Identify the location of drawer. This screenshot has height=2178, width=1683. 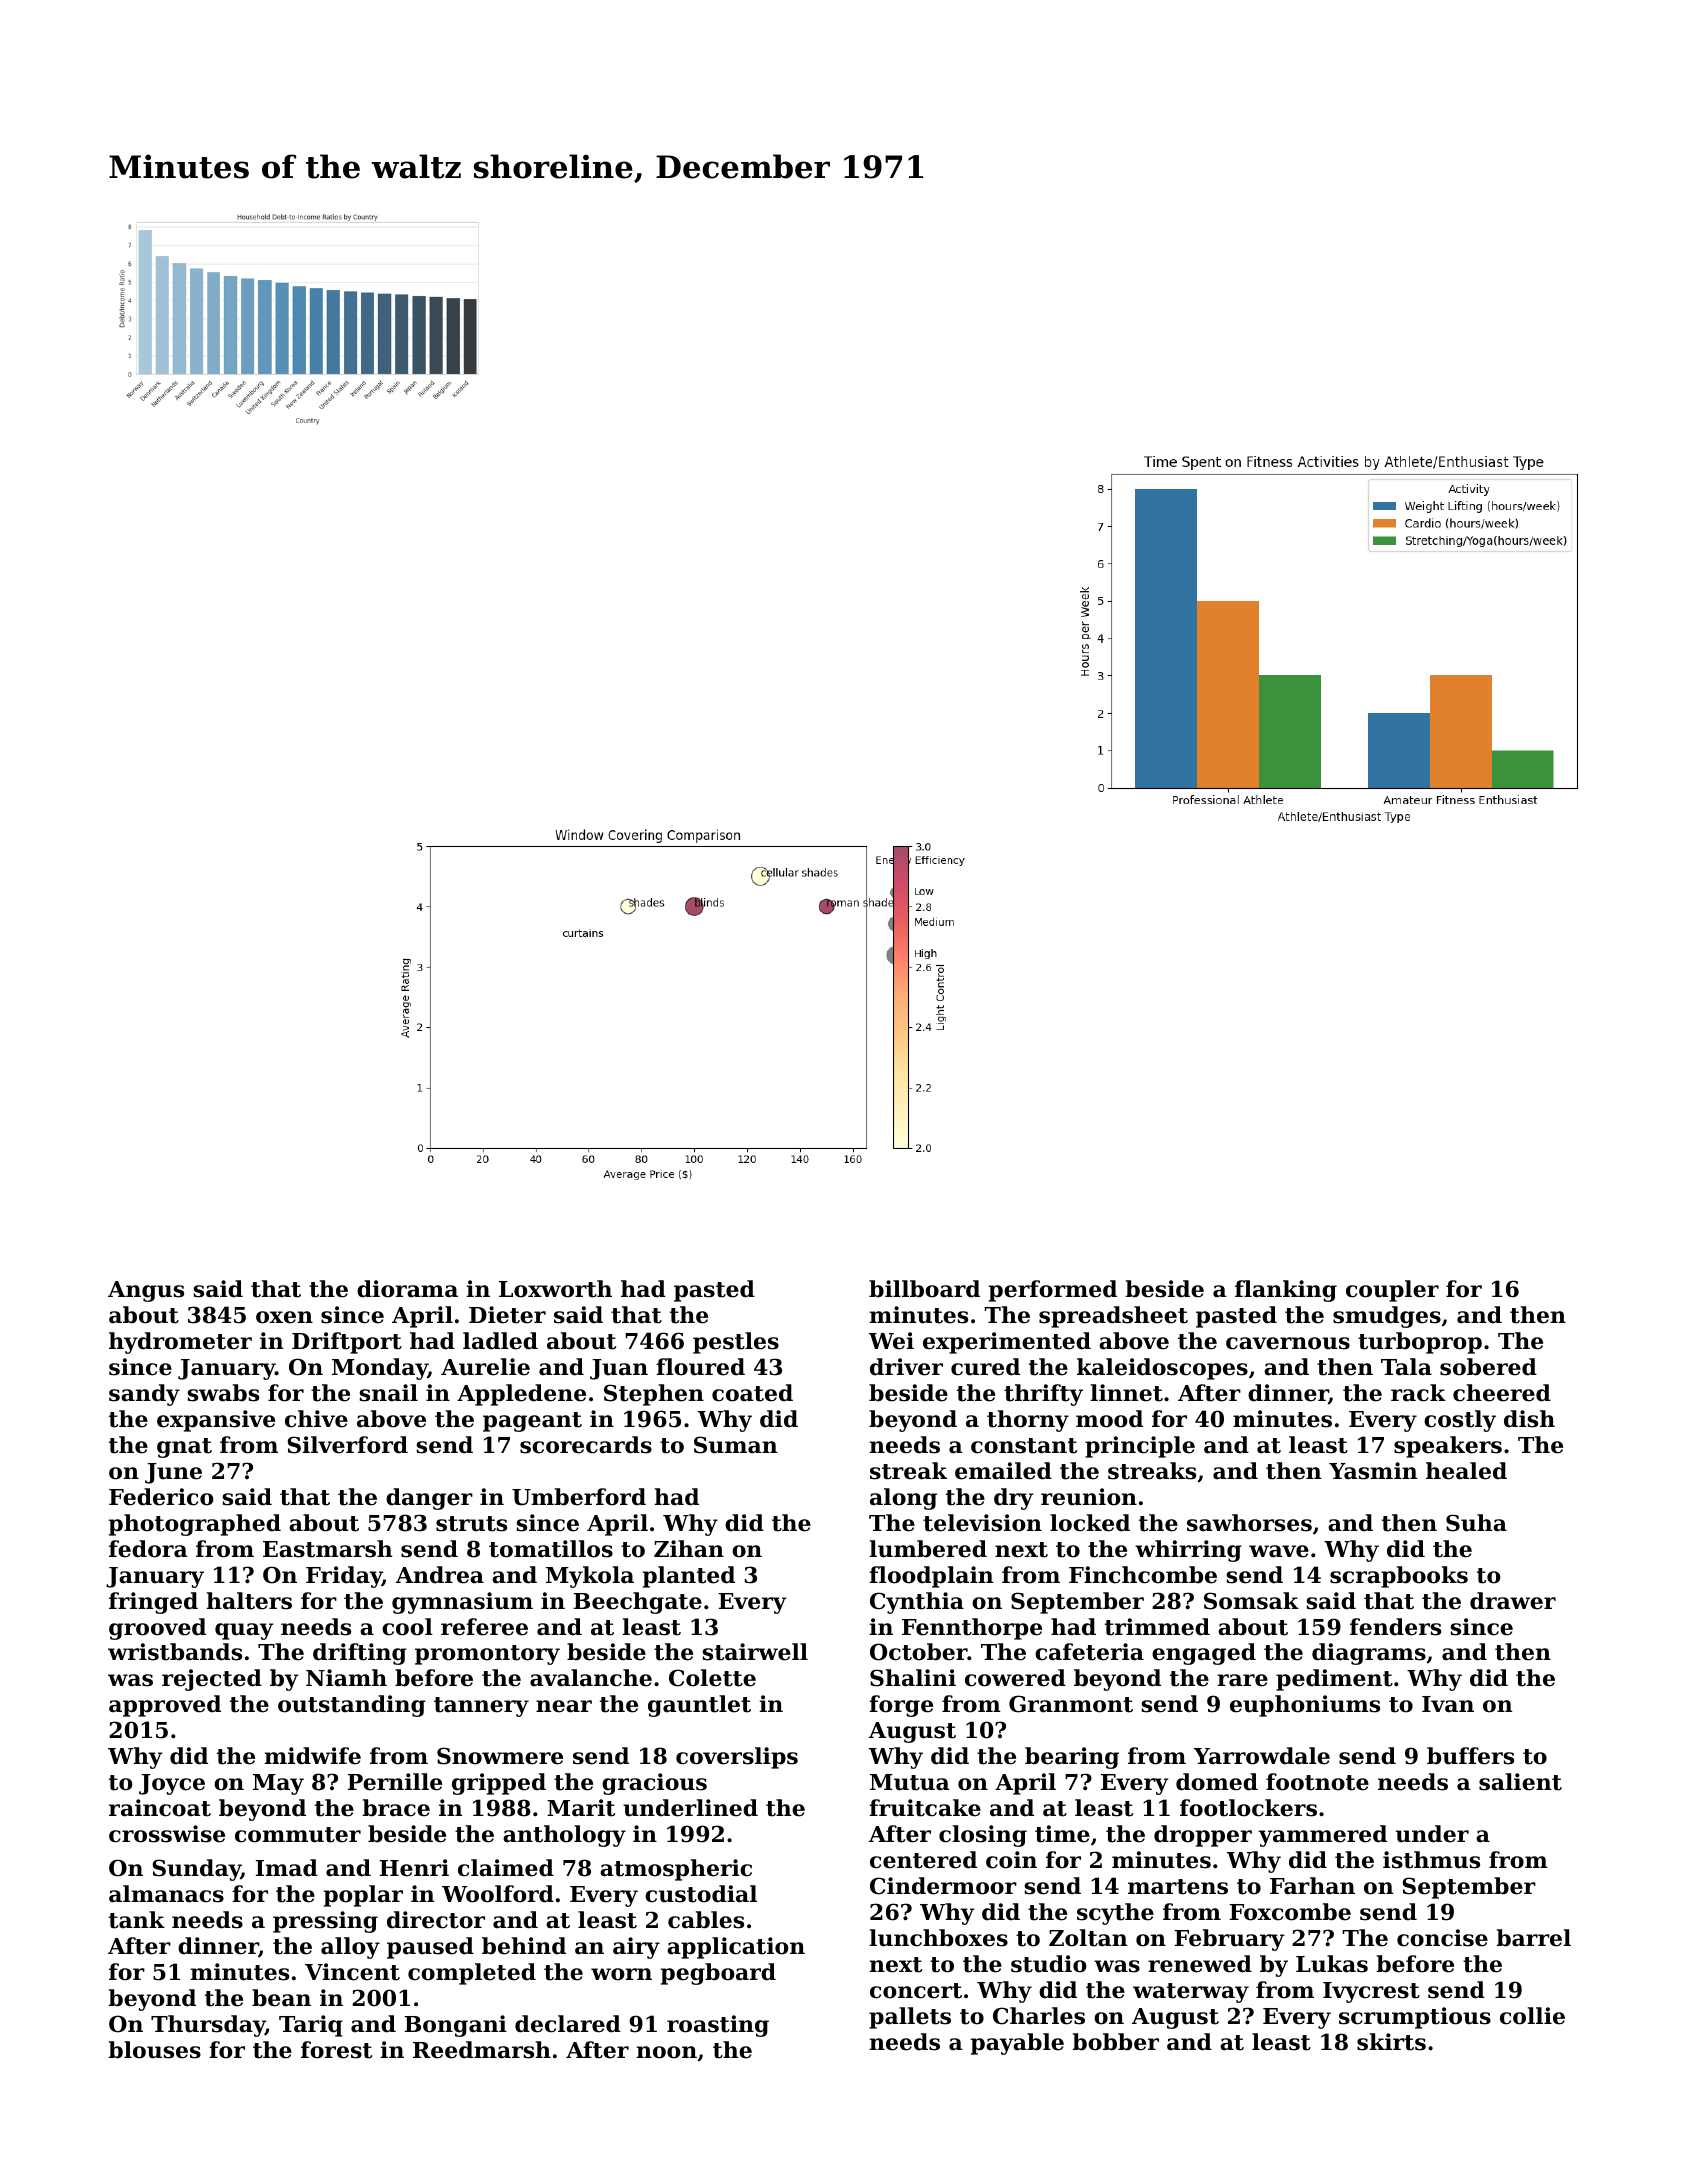
(1513, 1601).
